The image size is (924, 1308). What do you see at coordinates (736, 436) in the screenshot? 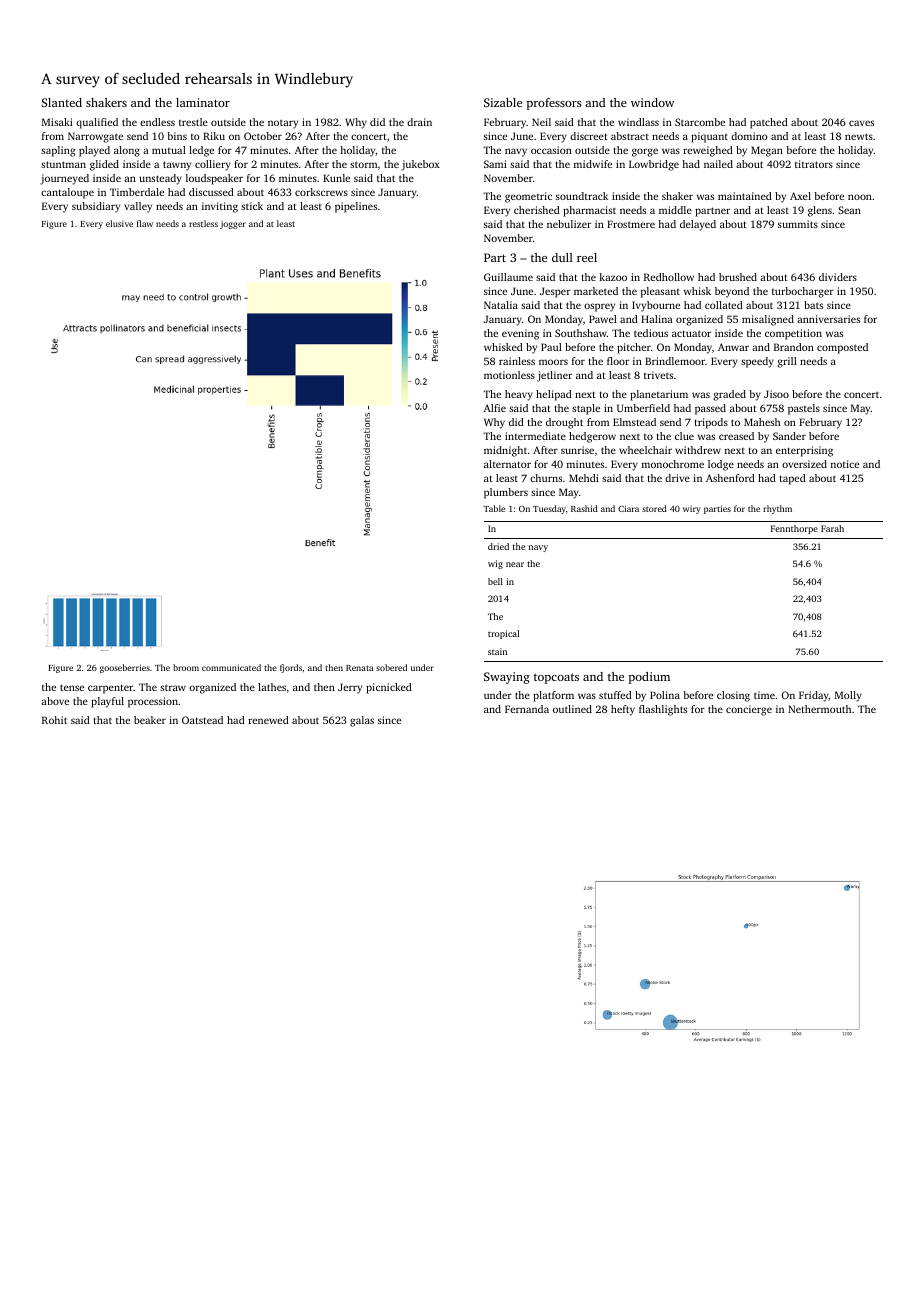
I see `creased` at bounding box center [736, 436].
